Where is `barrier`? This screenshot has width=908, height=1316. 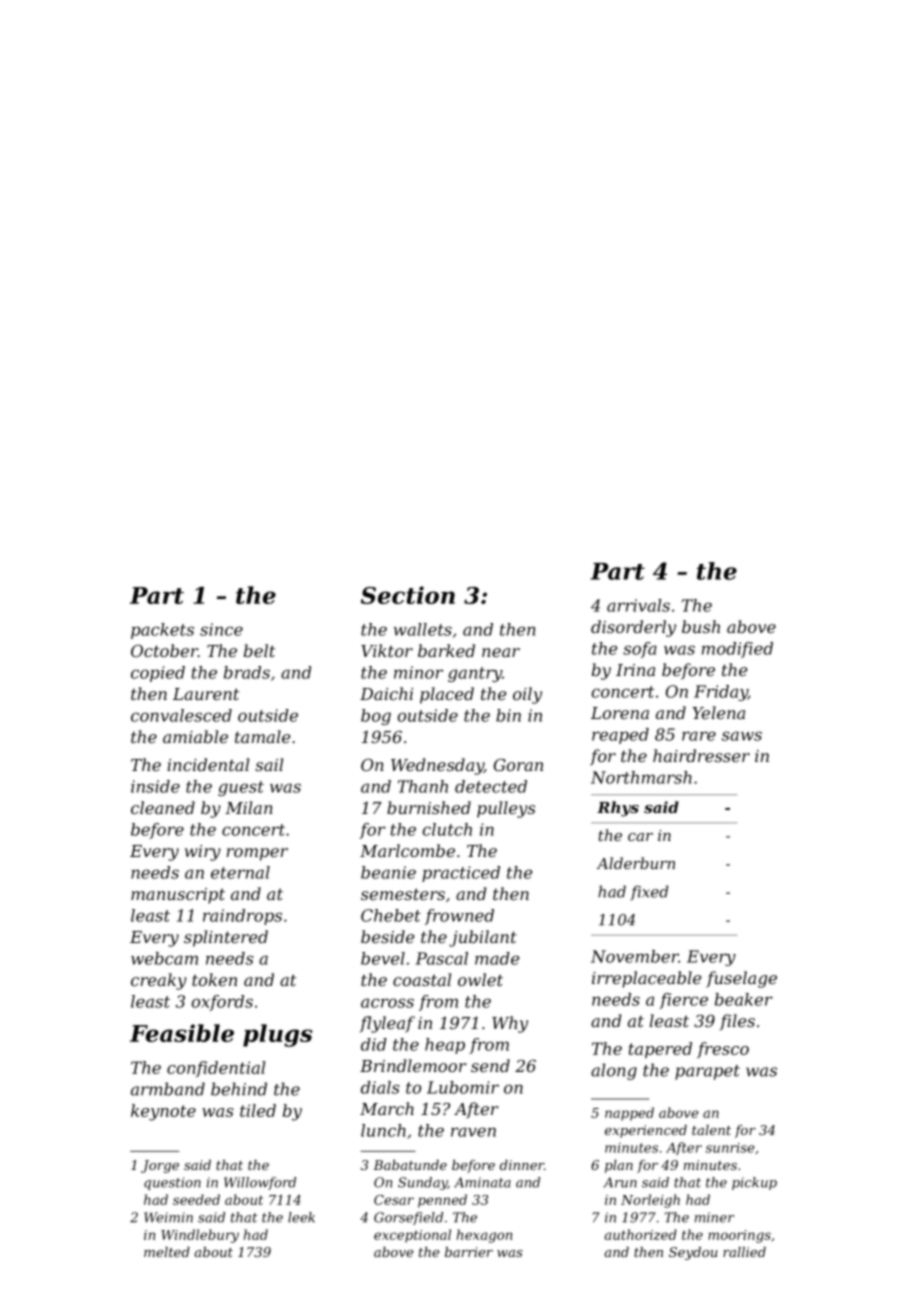
barrier is located at coordinates (469, 1252).
